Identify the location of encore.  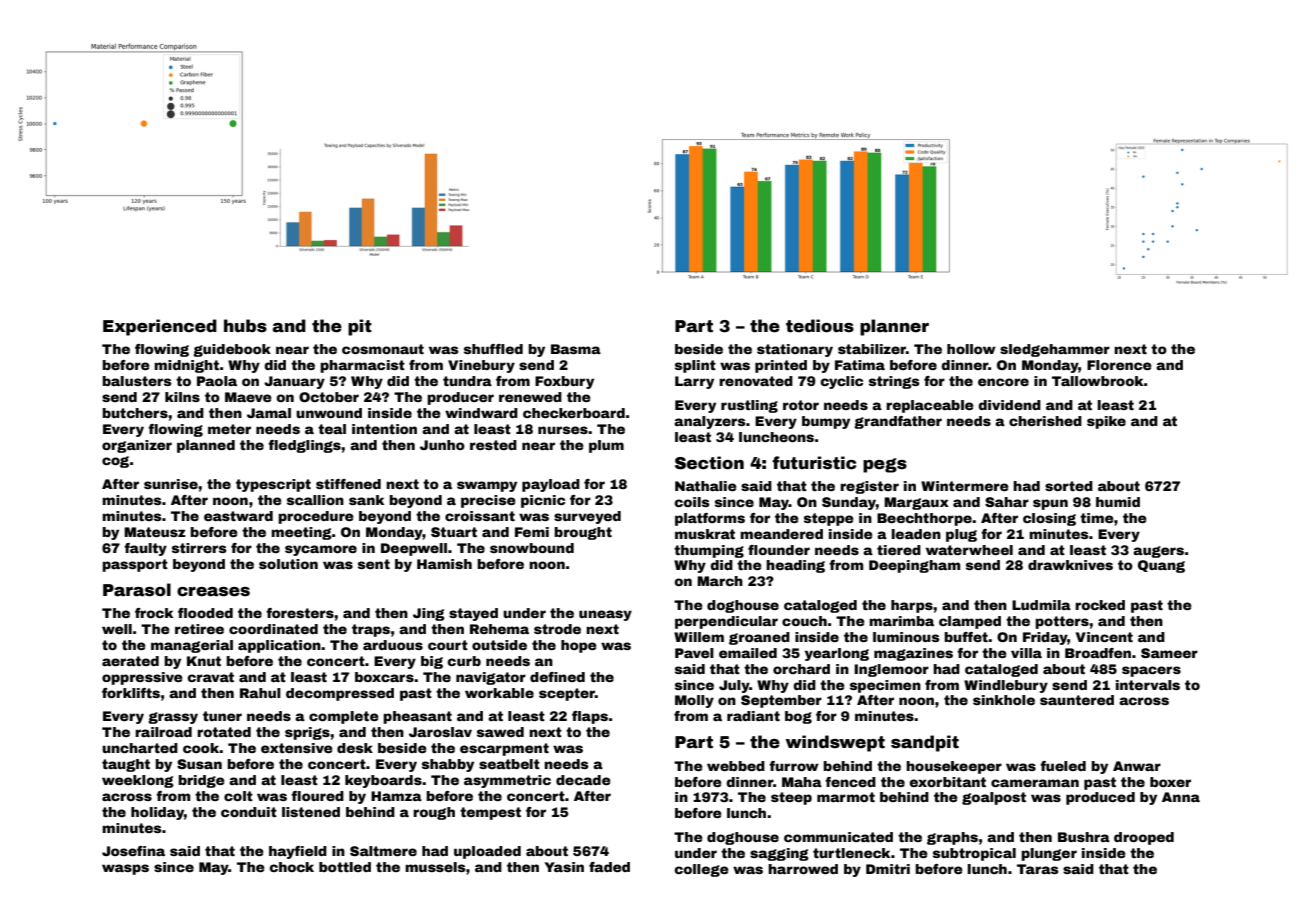
(1003, 382).
